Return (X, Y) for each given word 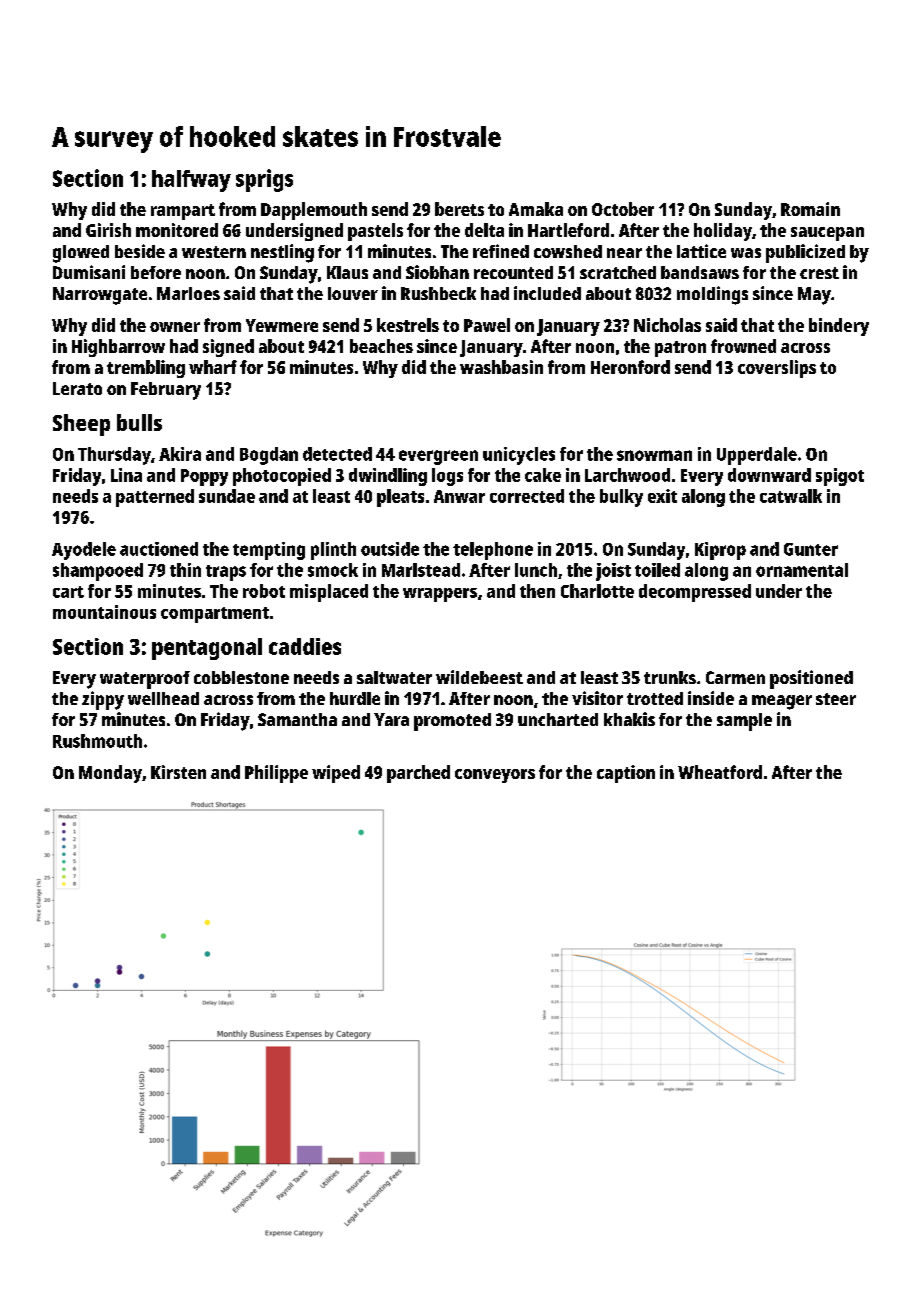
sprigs (264, 180)
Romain (810, 209)
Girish (108, 230)
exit (662, 496)
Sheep (81, 425)
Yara (391, 719)
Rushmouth (97, 741)
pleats (400, 498)
